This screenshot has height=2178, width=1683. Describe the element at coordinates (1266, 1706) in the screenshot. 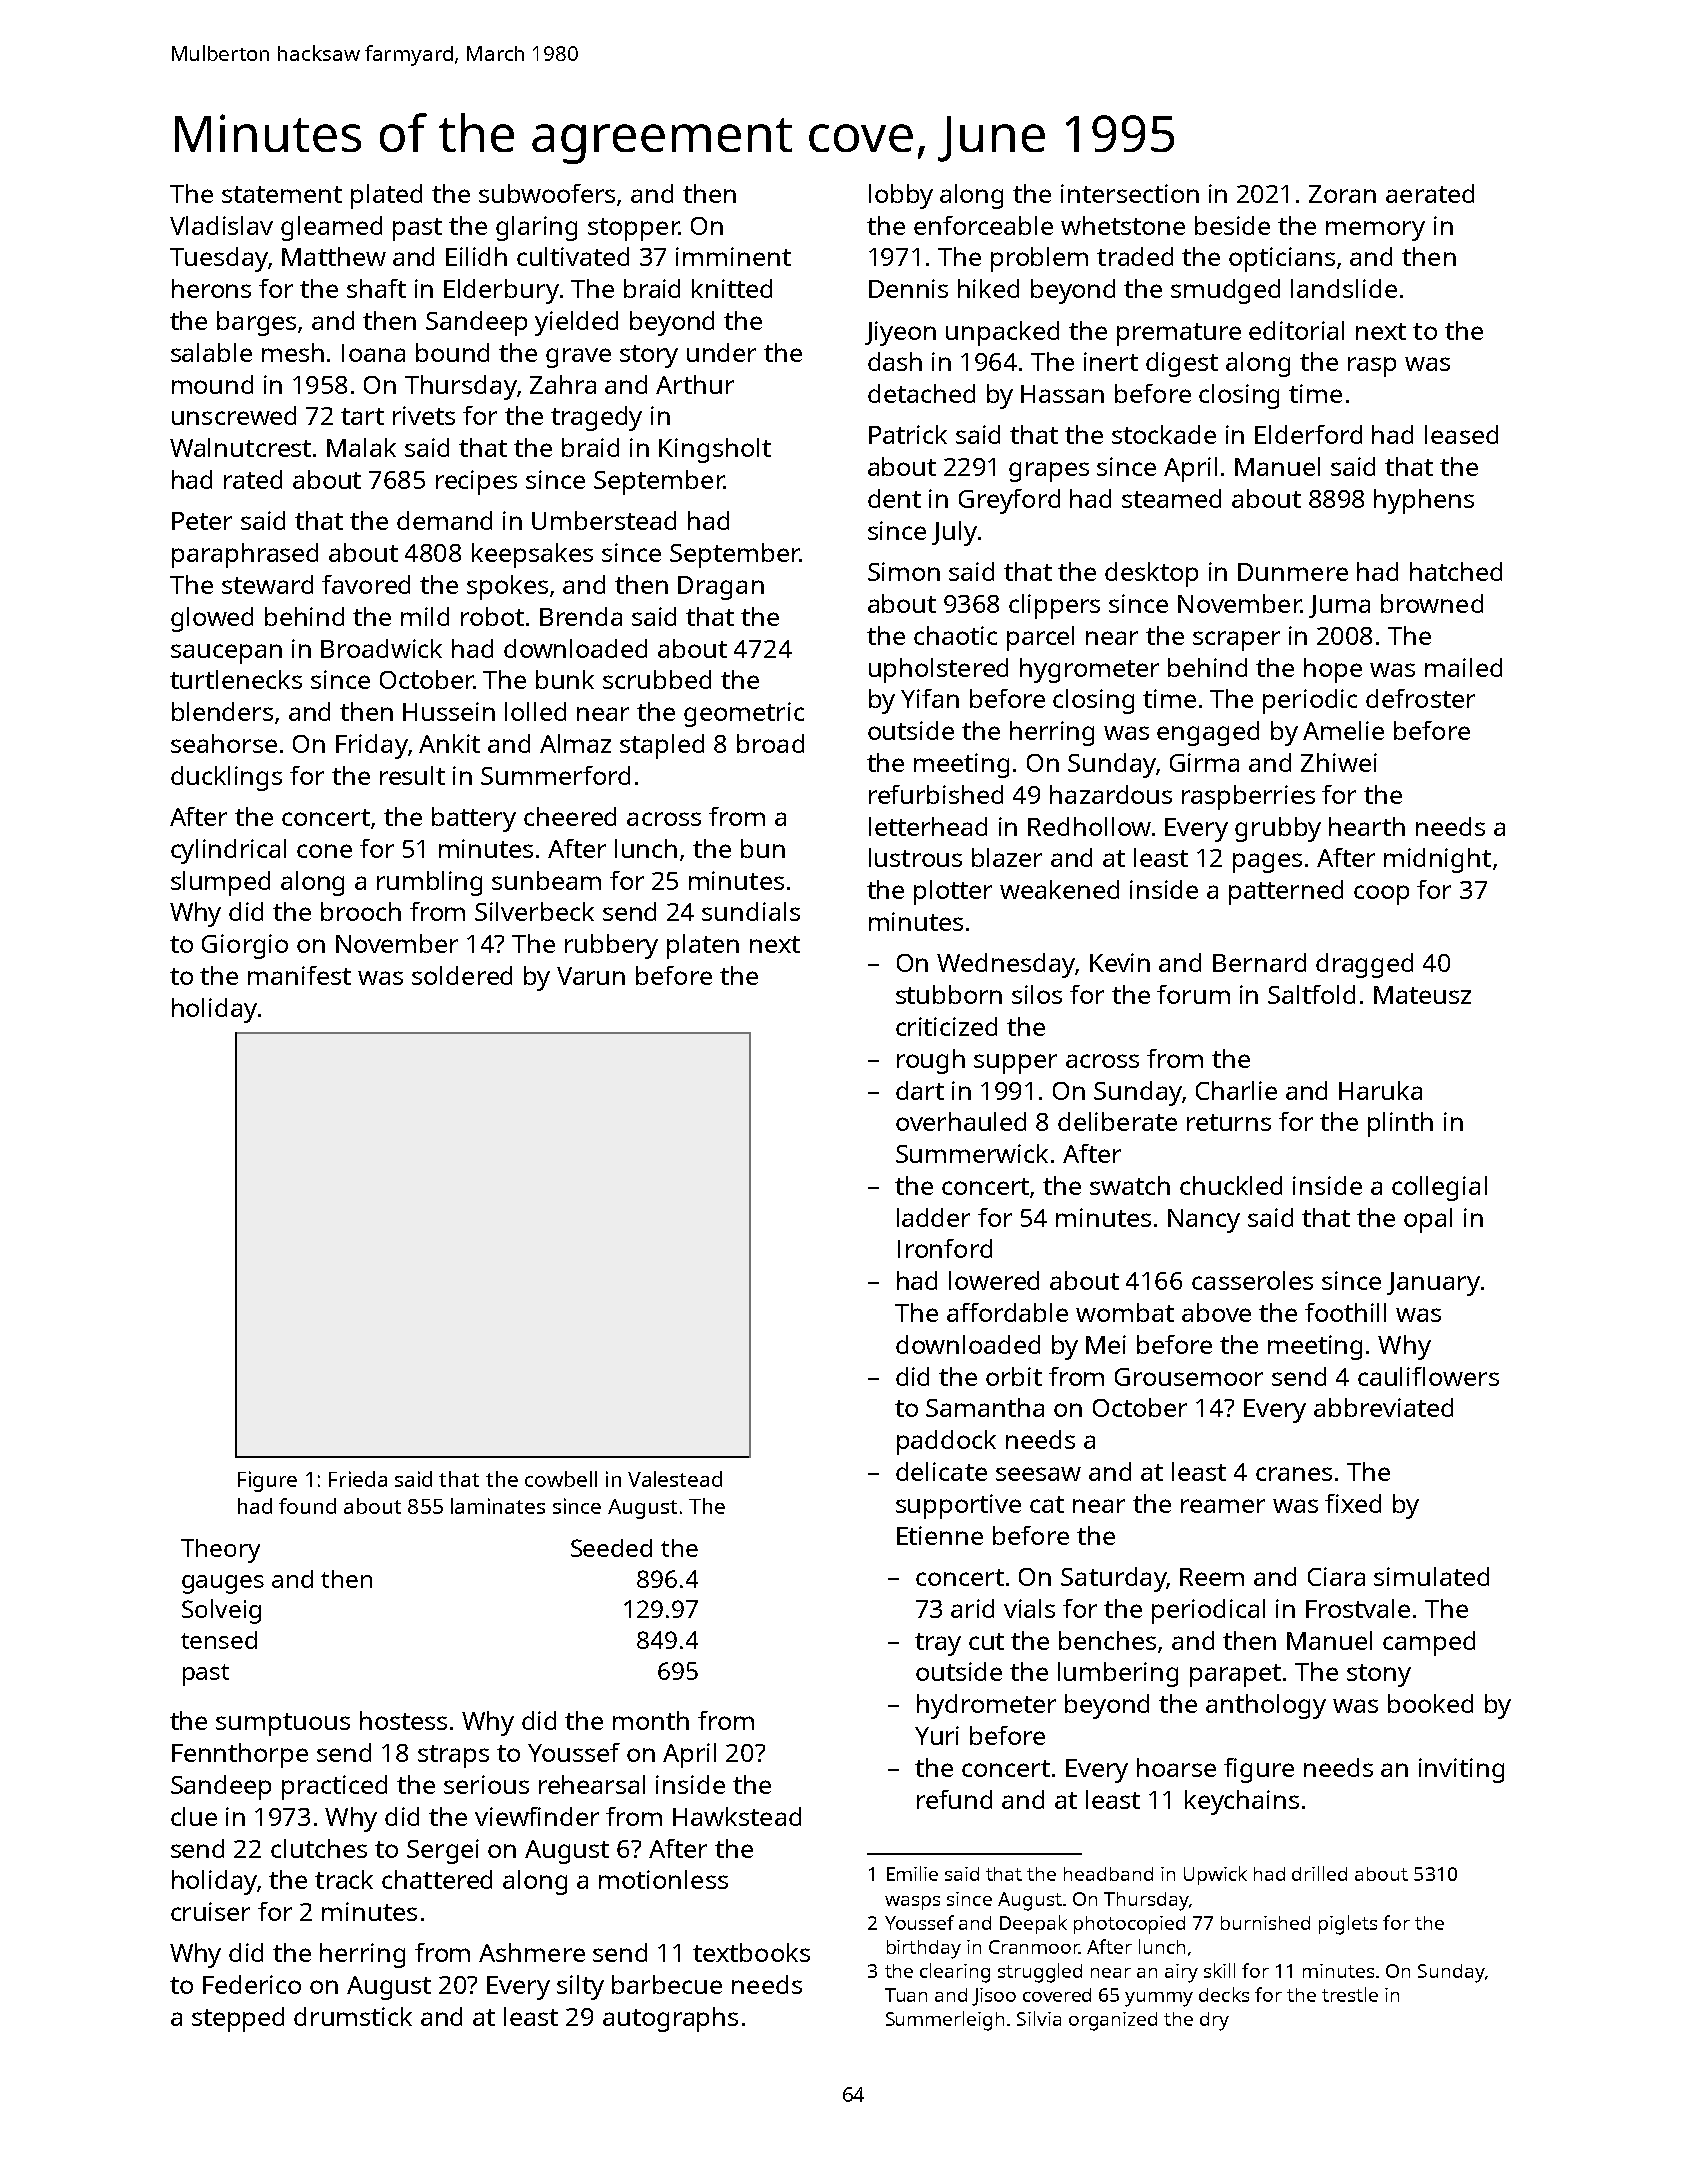

I see `anthology` at that location.
